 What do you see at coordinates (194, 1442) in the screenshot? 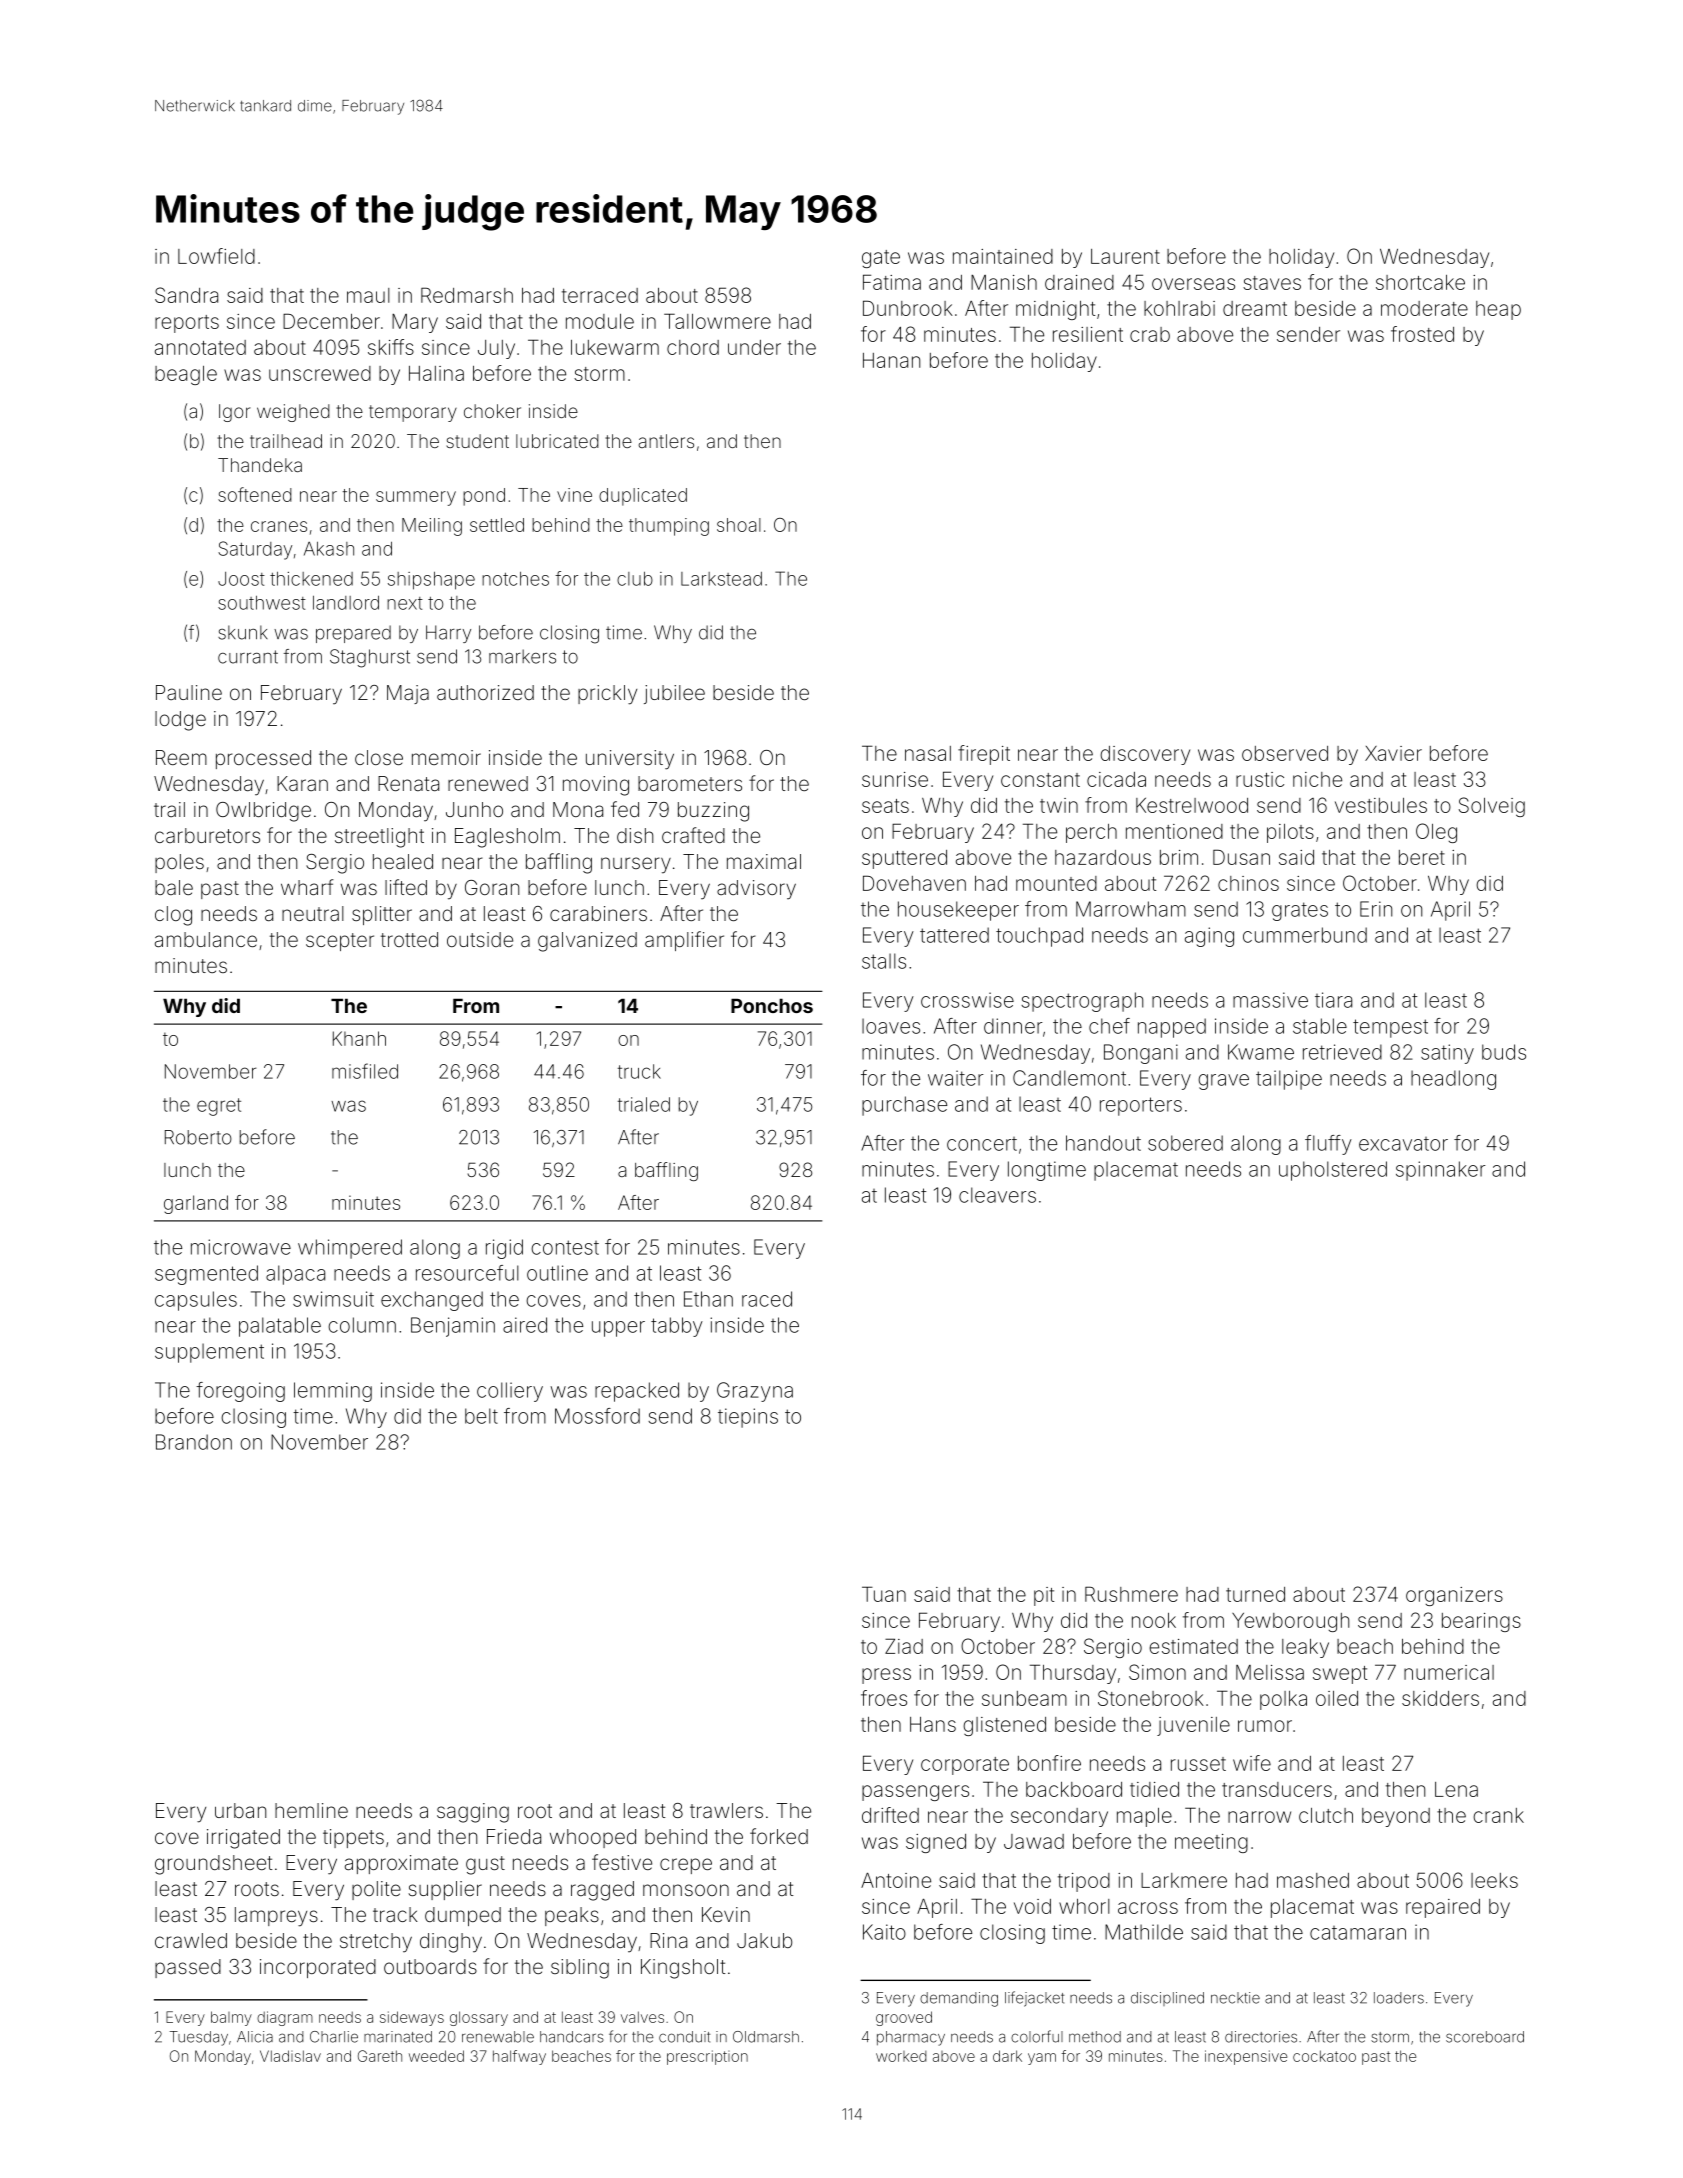
I see `Brandon` at bounding box center [194, 1442].
